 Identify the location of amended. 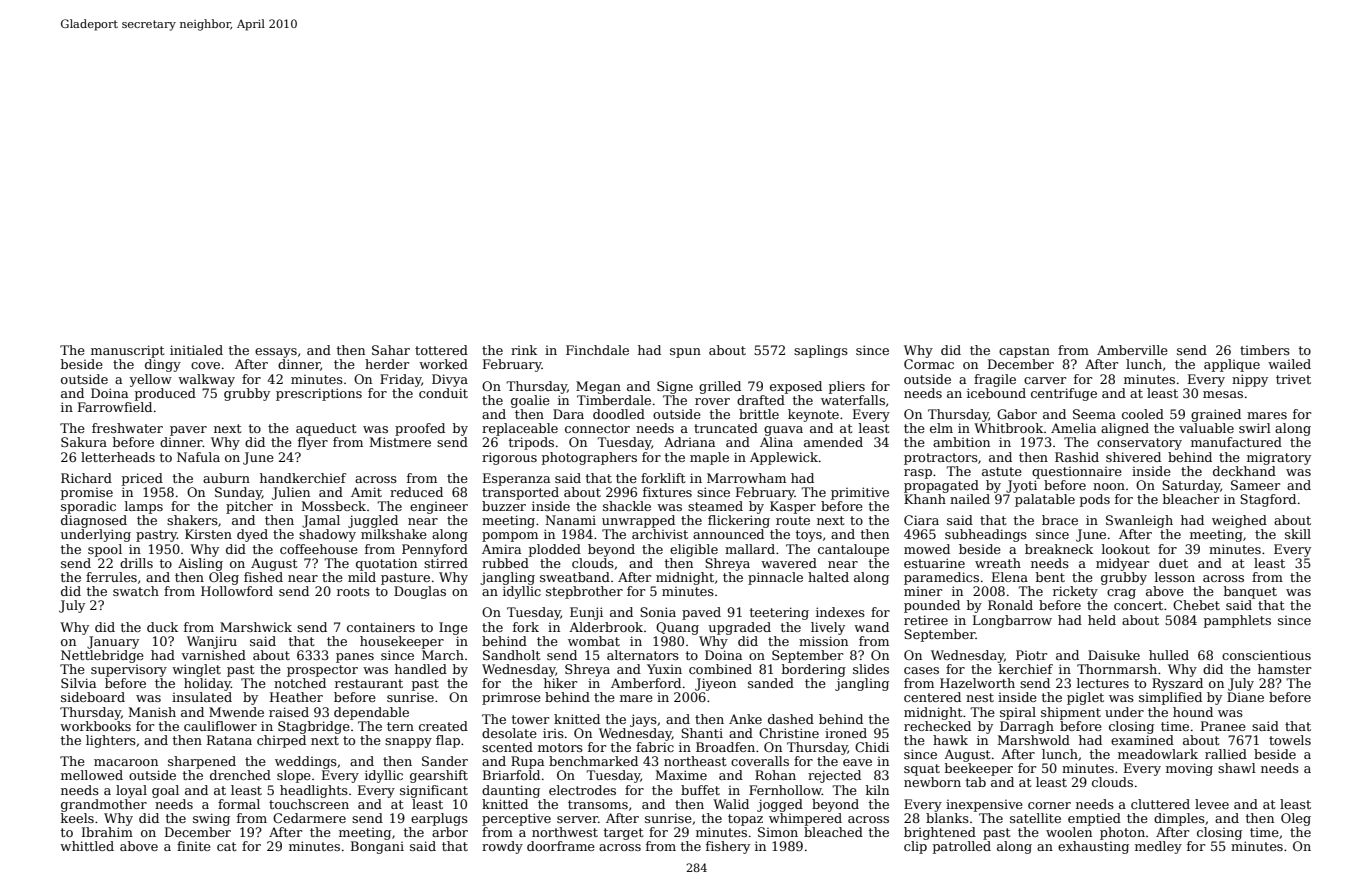
(833, 442).
